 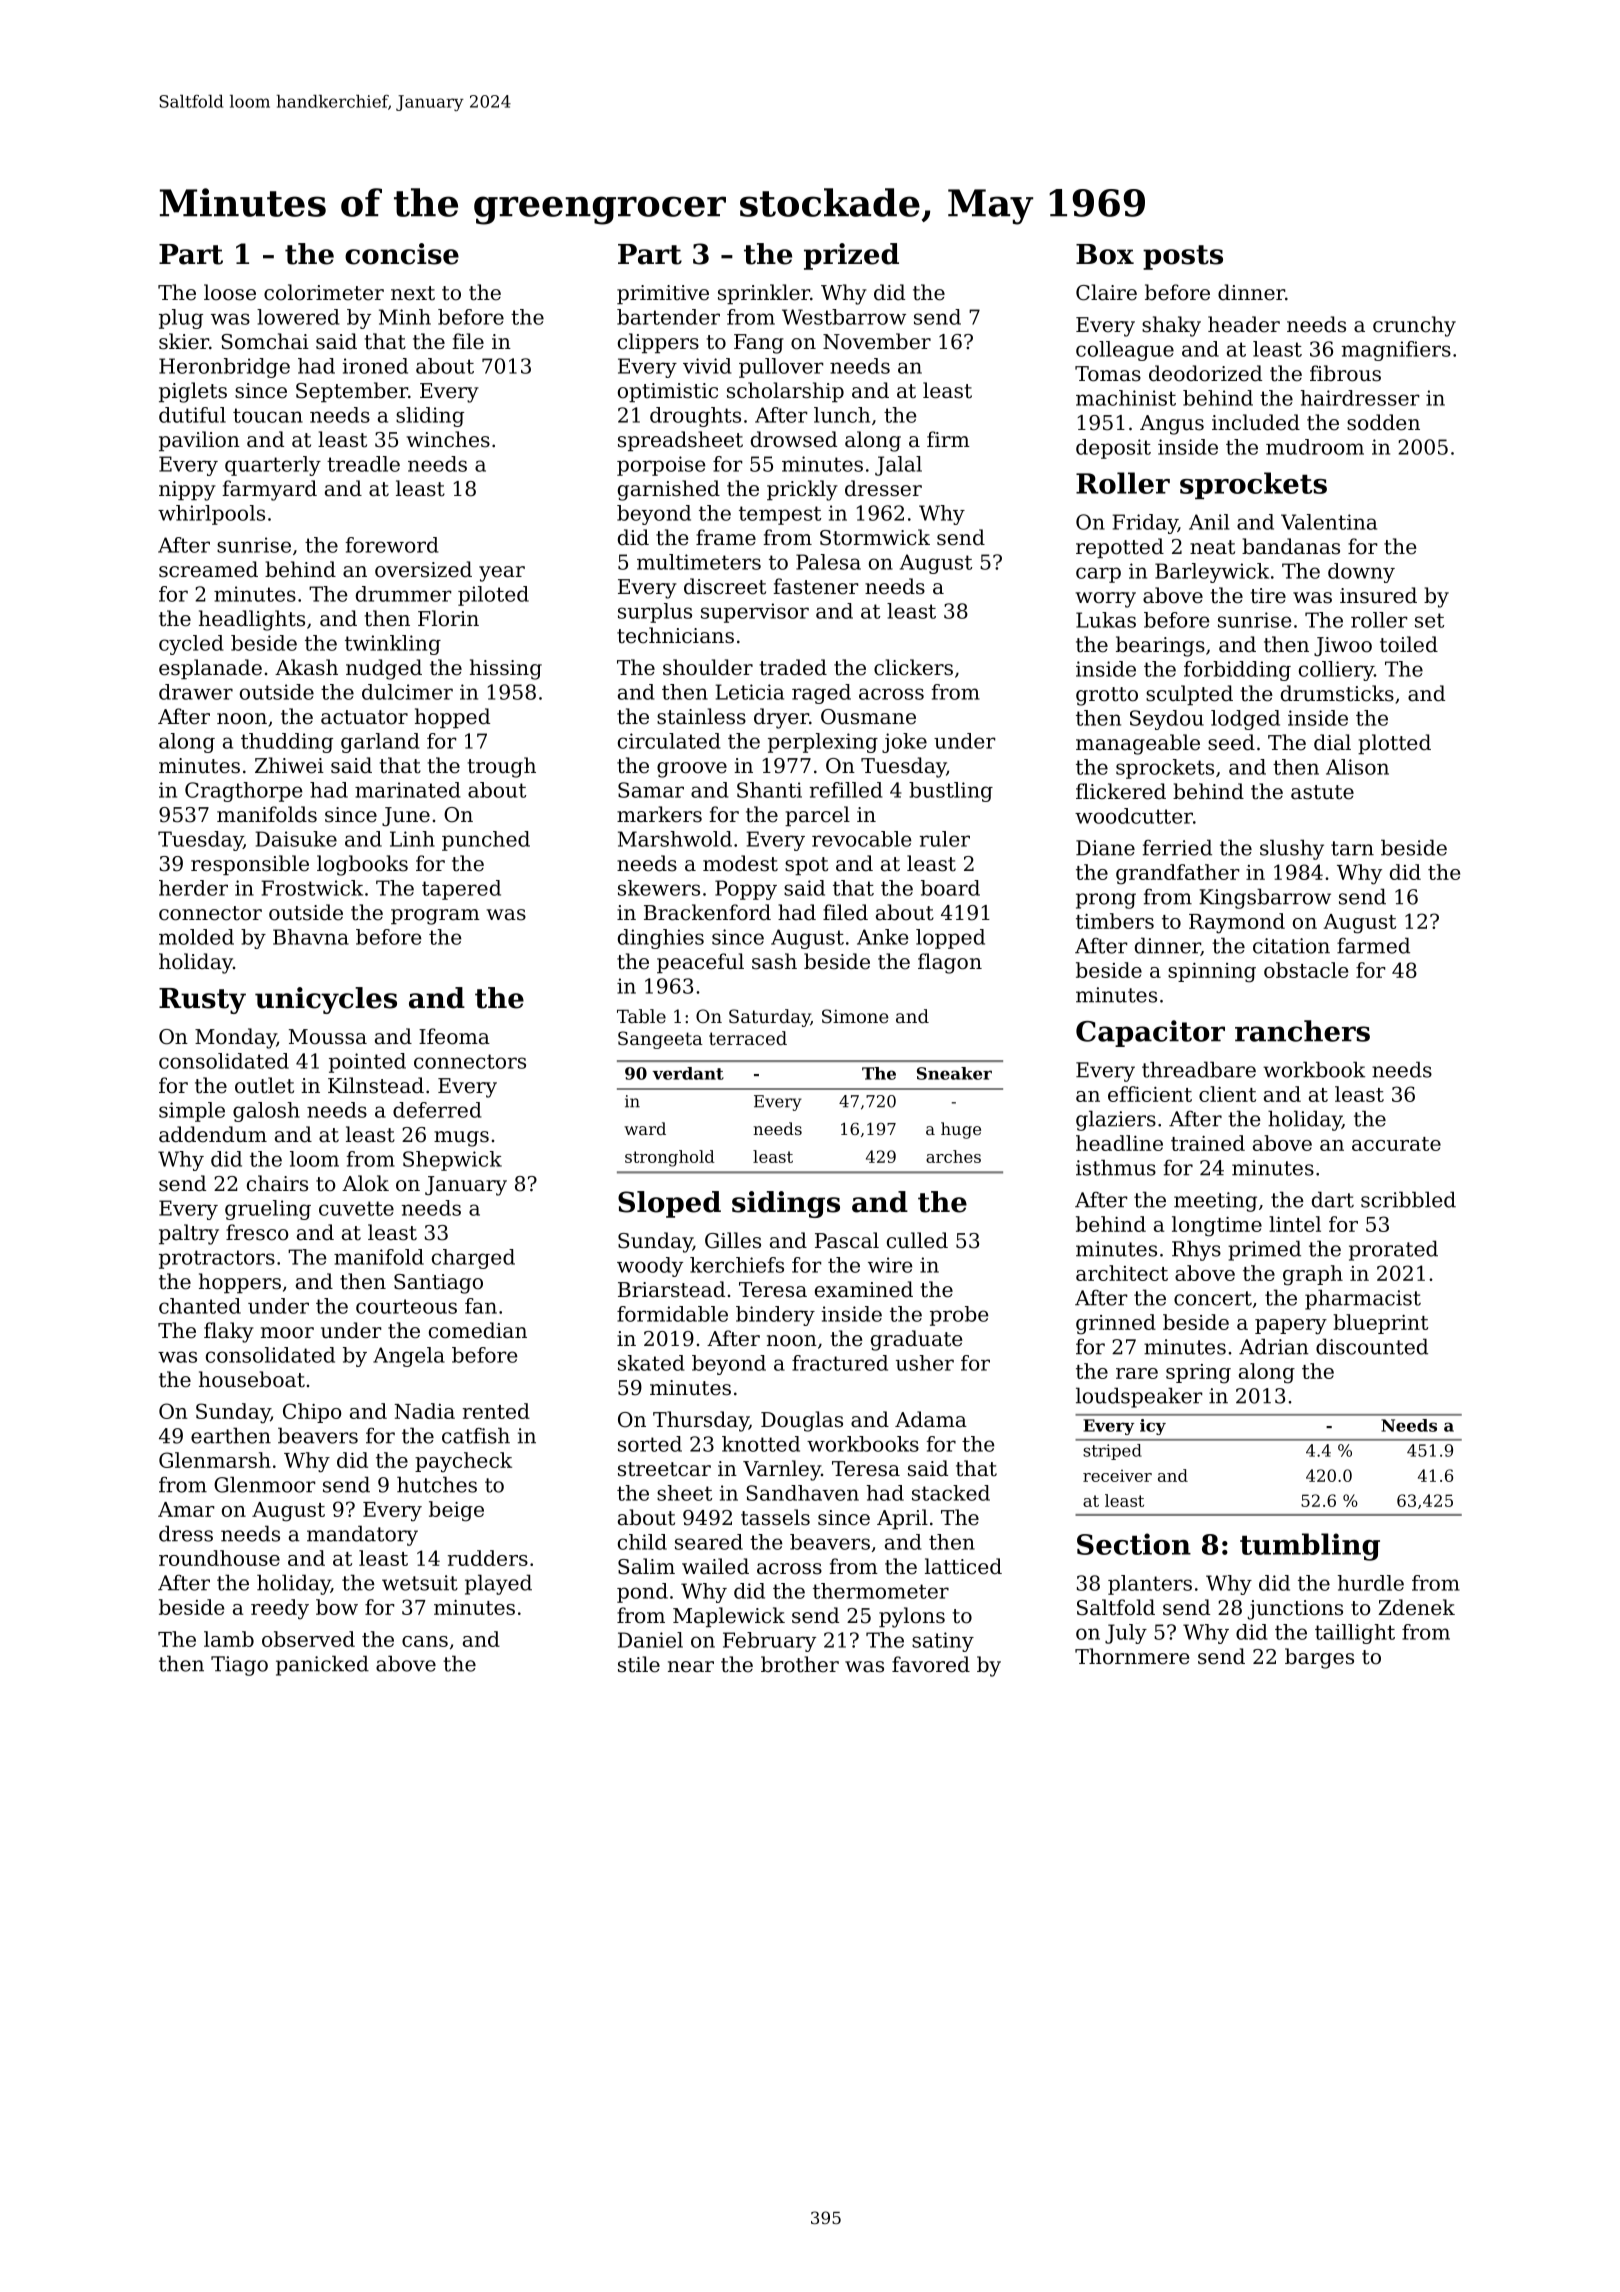 What do you see at coordinates (1196, 1250) in the screenshot?
I see `Rhys` at bounding box center [1196, 1250].
